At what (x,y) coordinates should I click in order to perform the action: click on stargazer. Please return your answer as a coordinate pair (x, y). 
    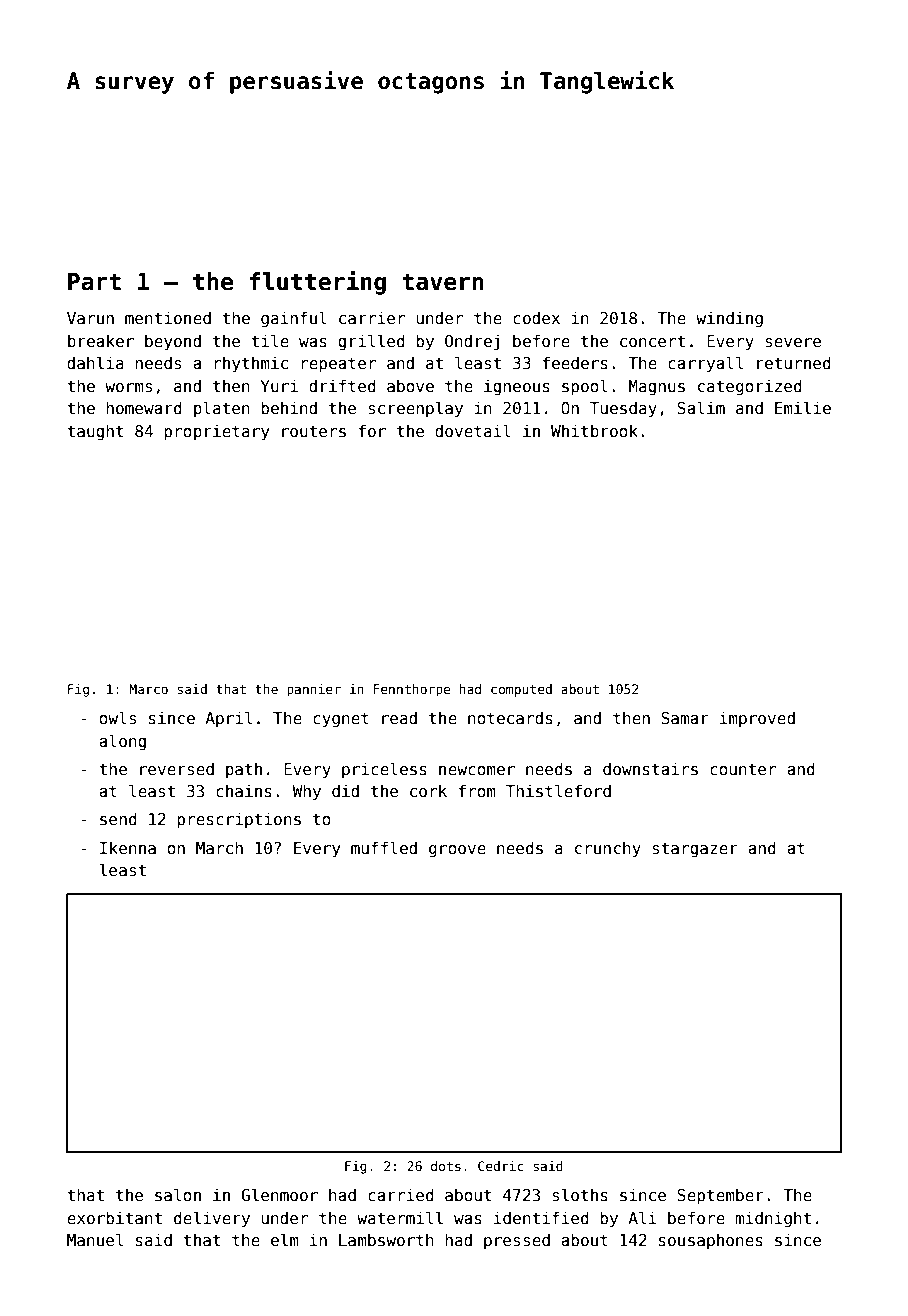
    Looking at the image, I should click on (695, 850).
